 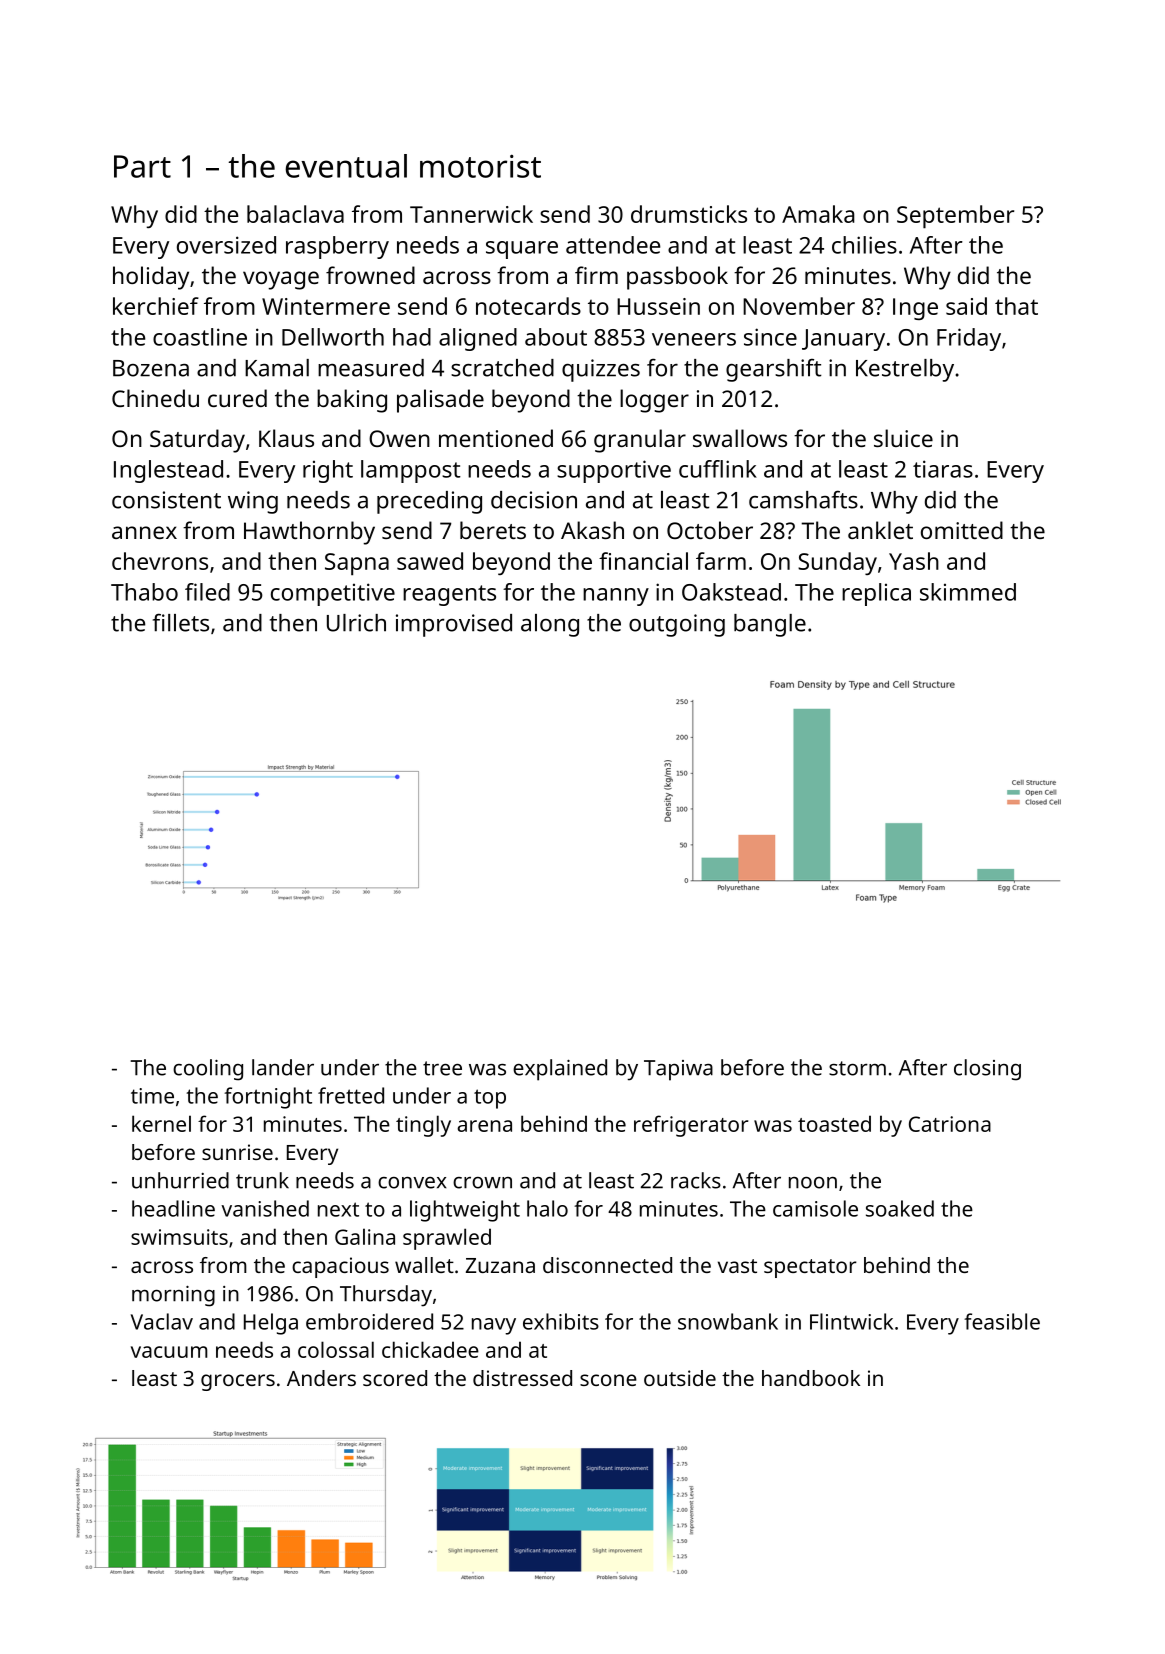 What do you see at coordinates (678, 1070) in the screenshot?
I see `Tapiwa` at bounding box center [678, 1070].
